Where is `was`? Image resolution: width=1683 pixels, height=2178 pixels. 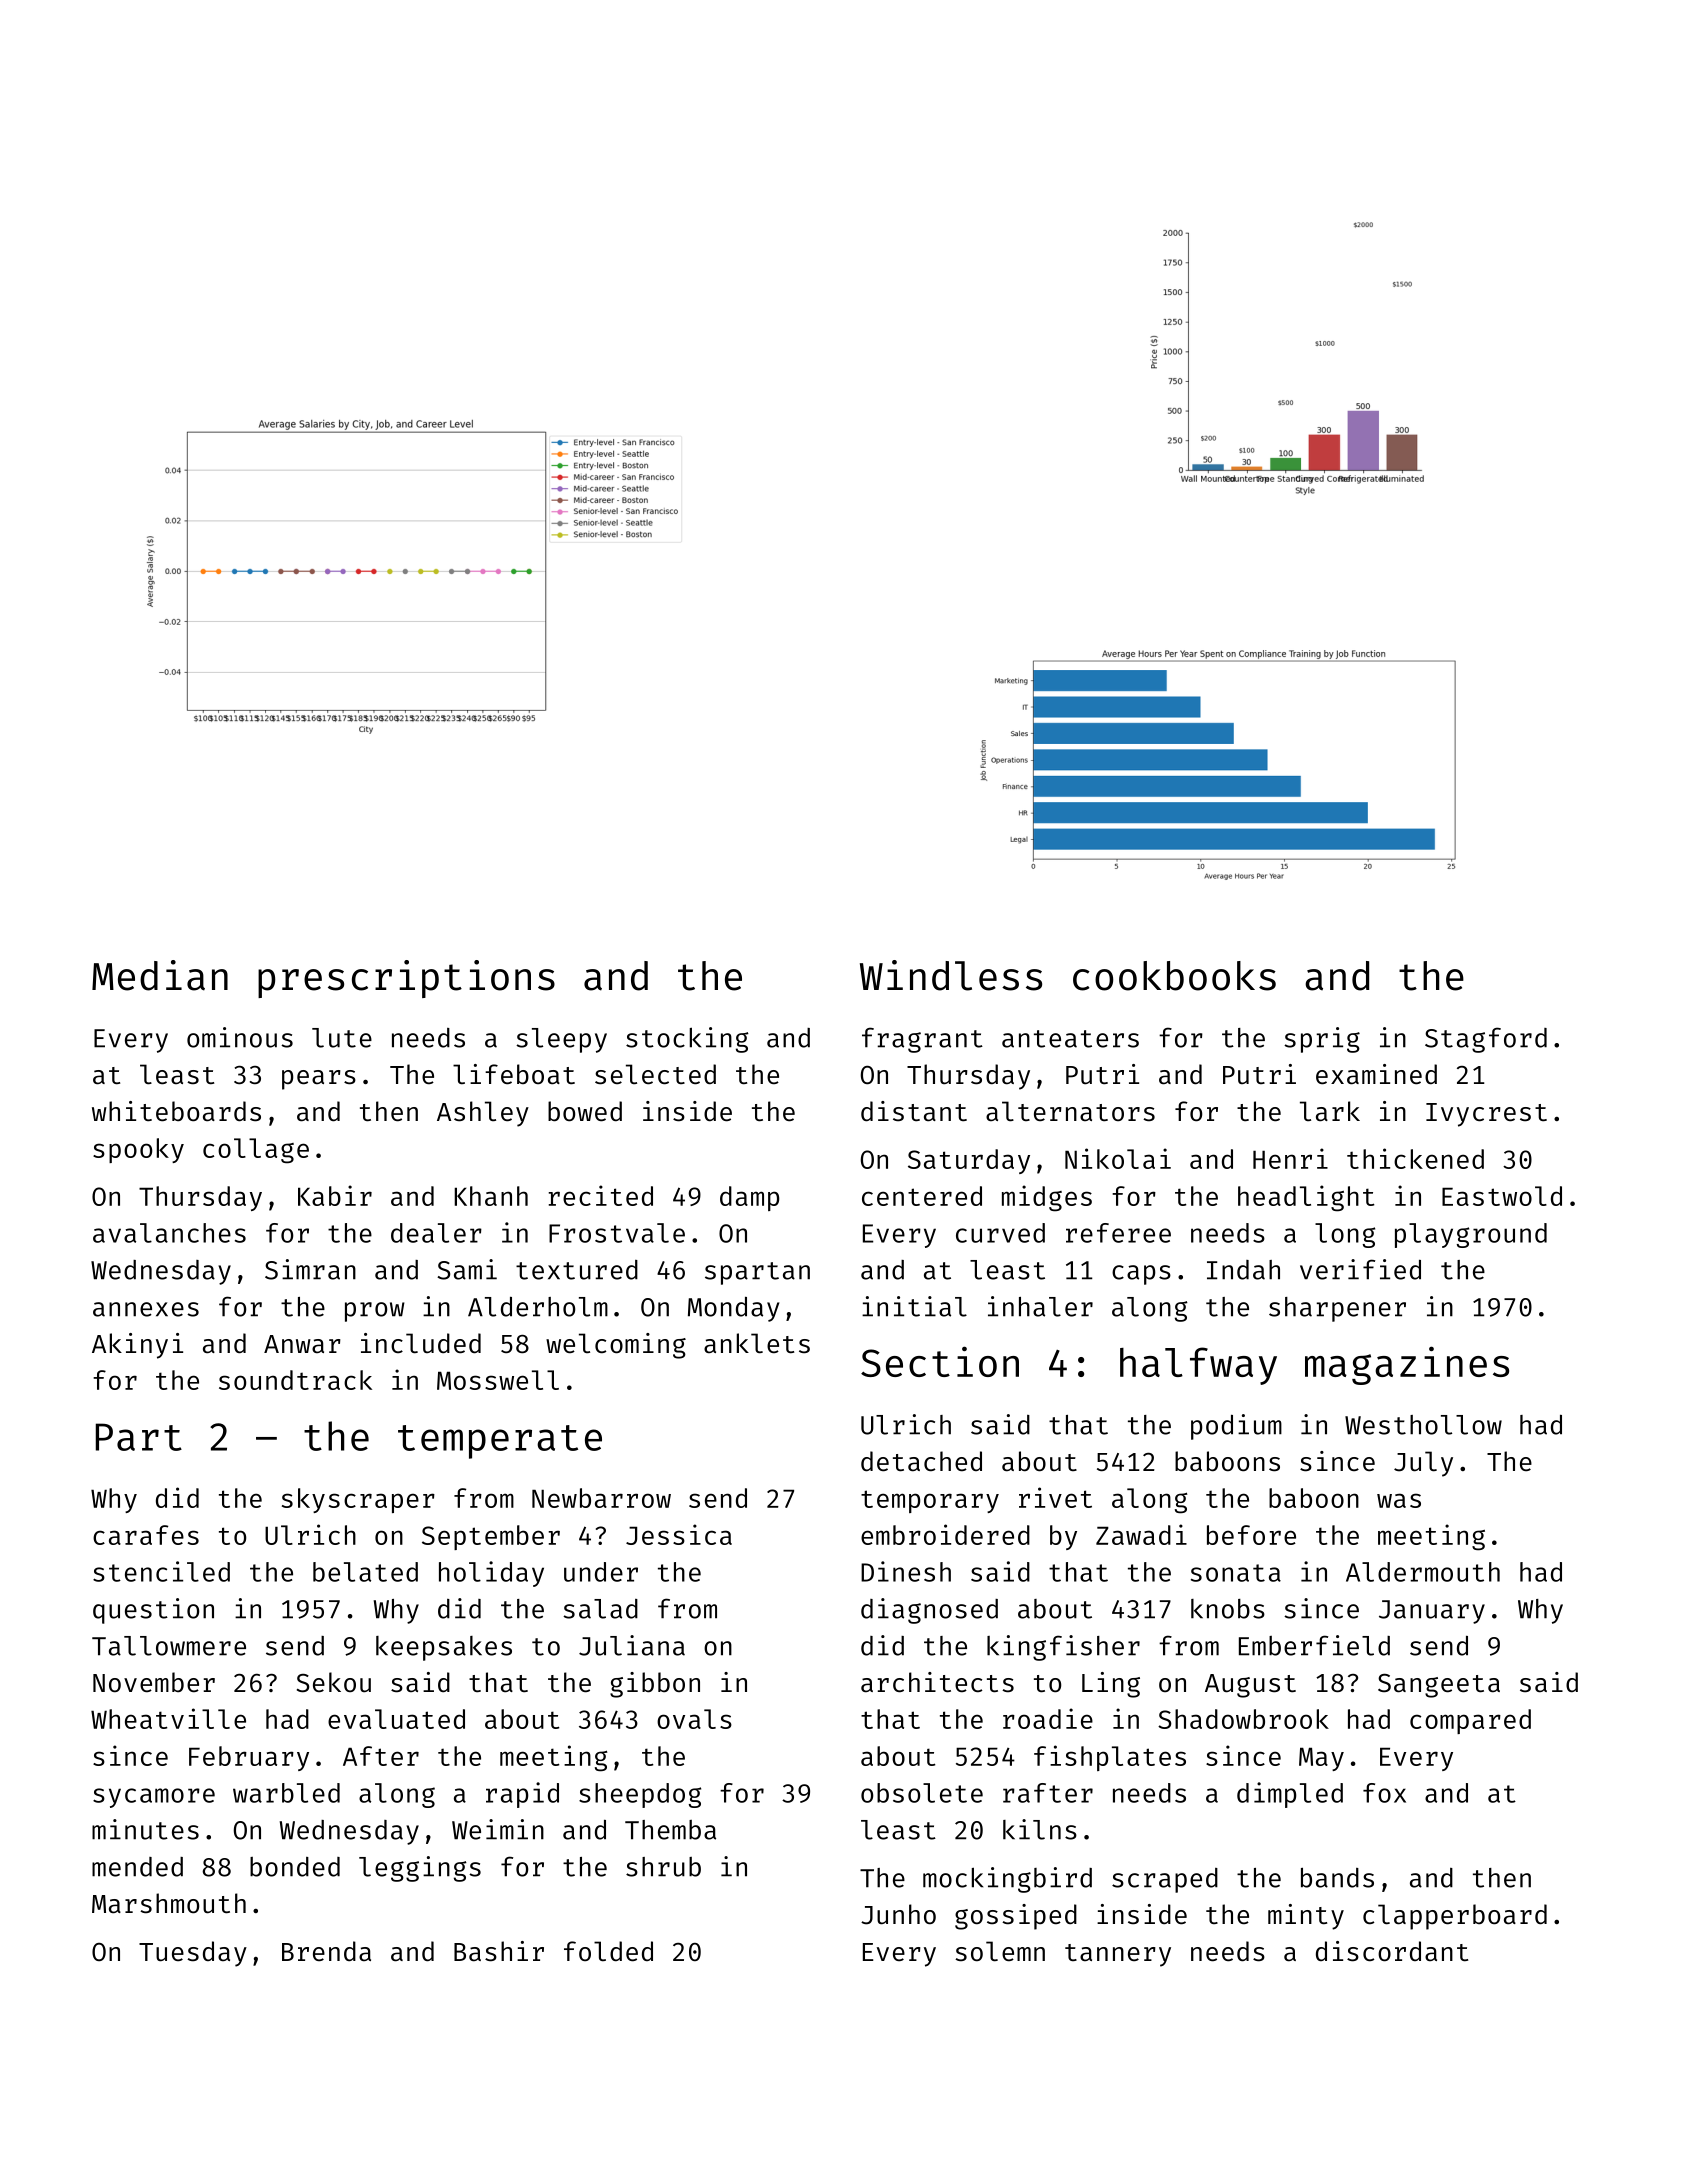
was is located at coordinates (1399, 1500).
